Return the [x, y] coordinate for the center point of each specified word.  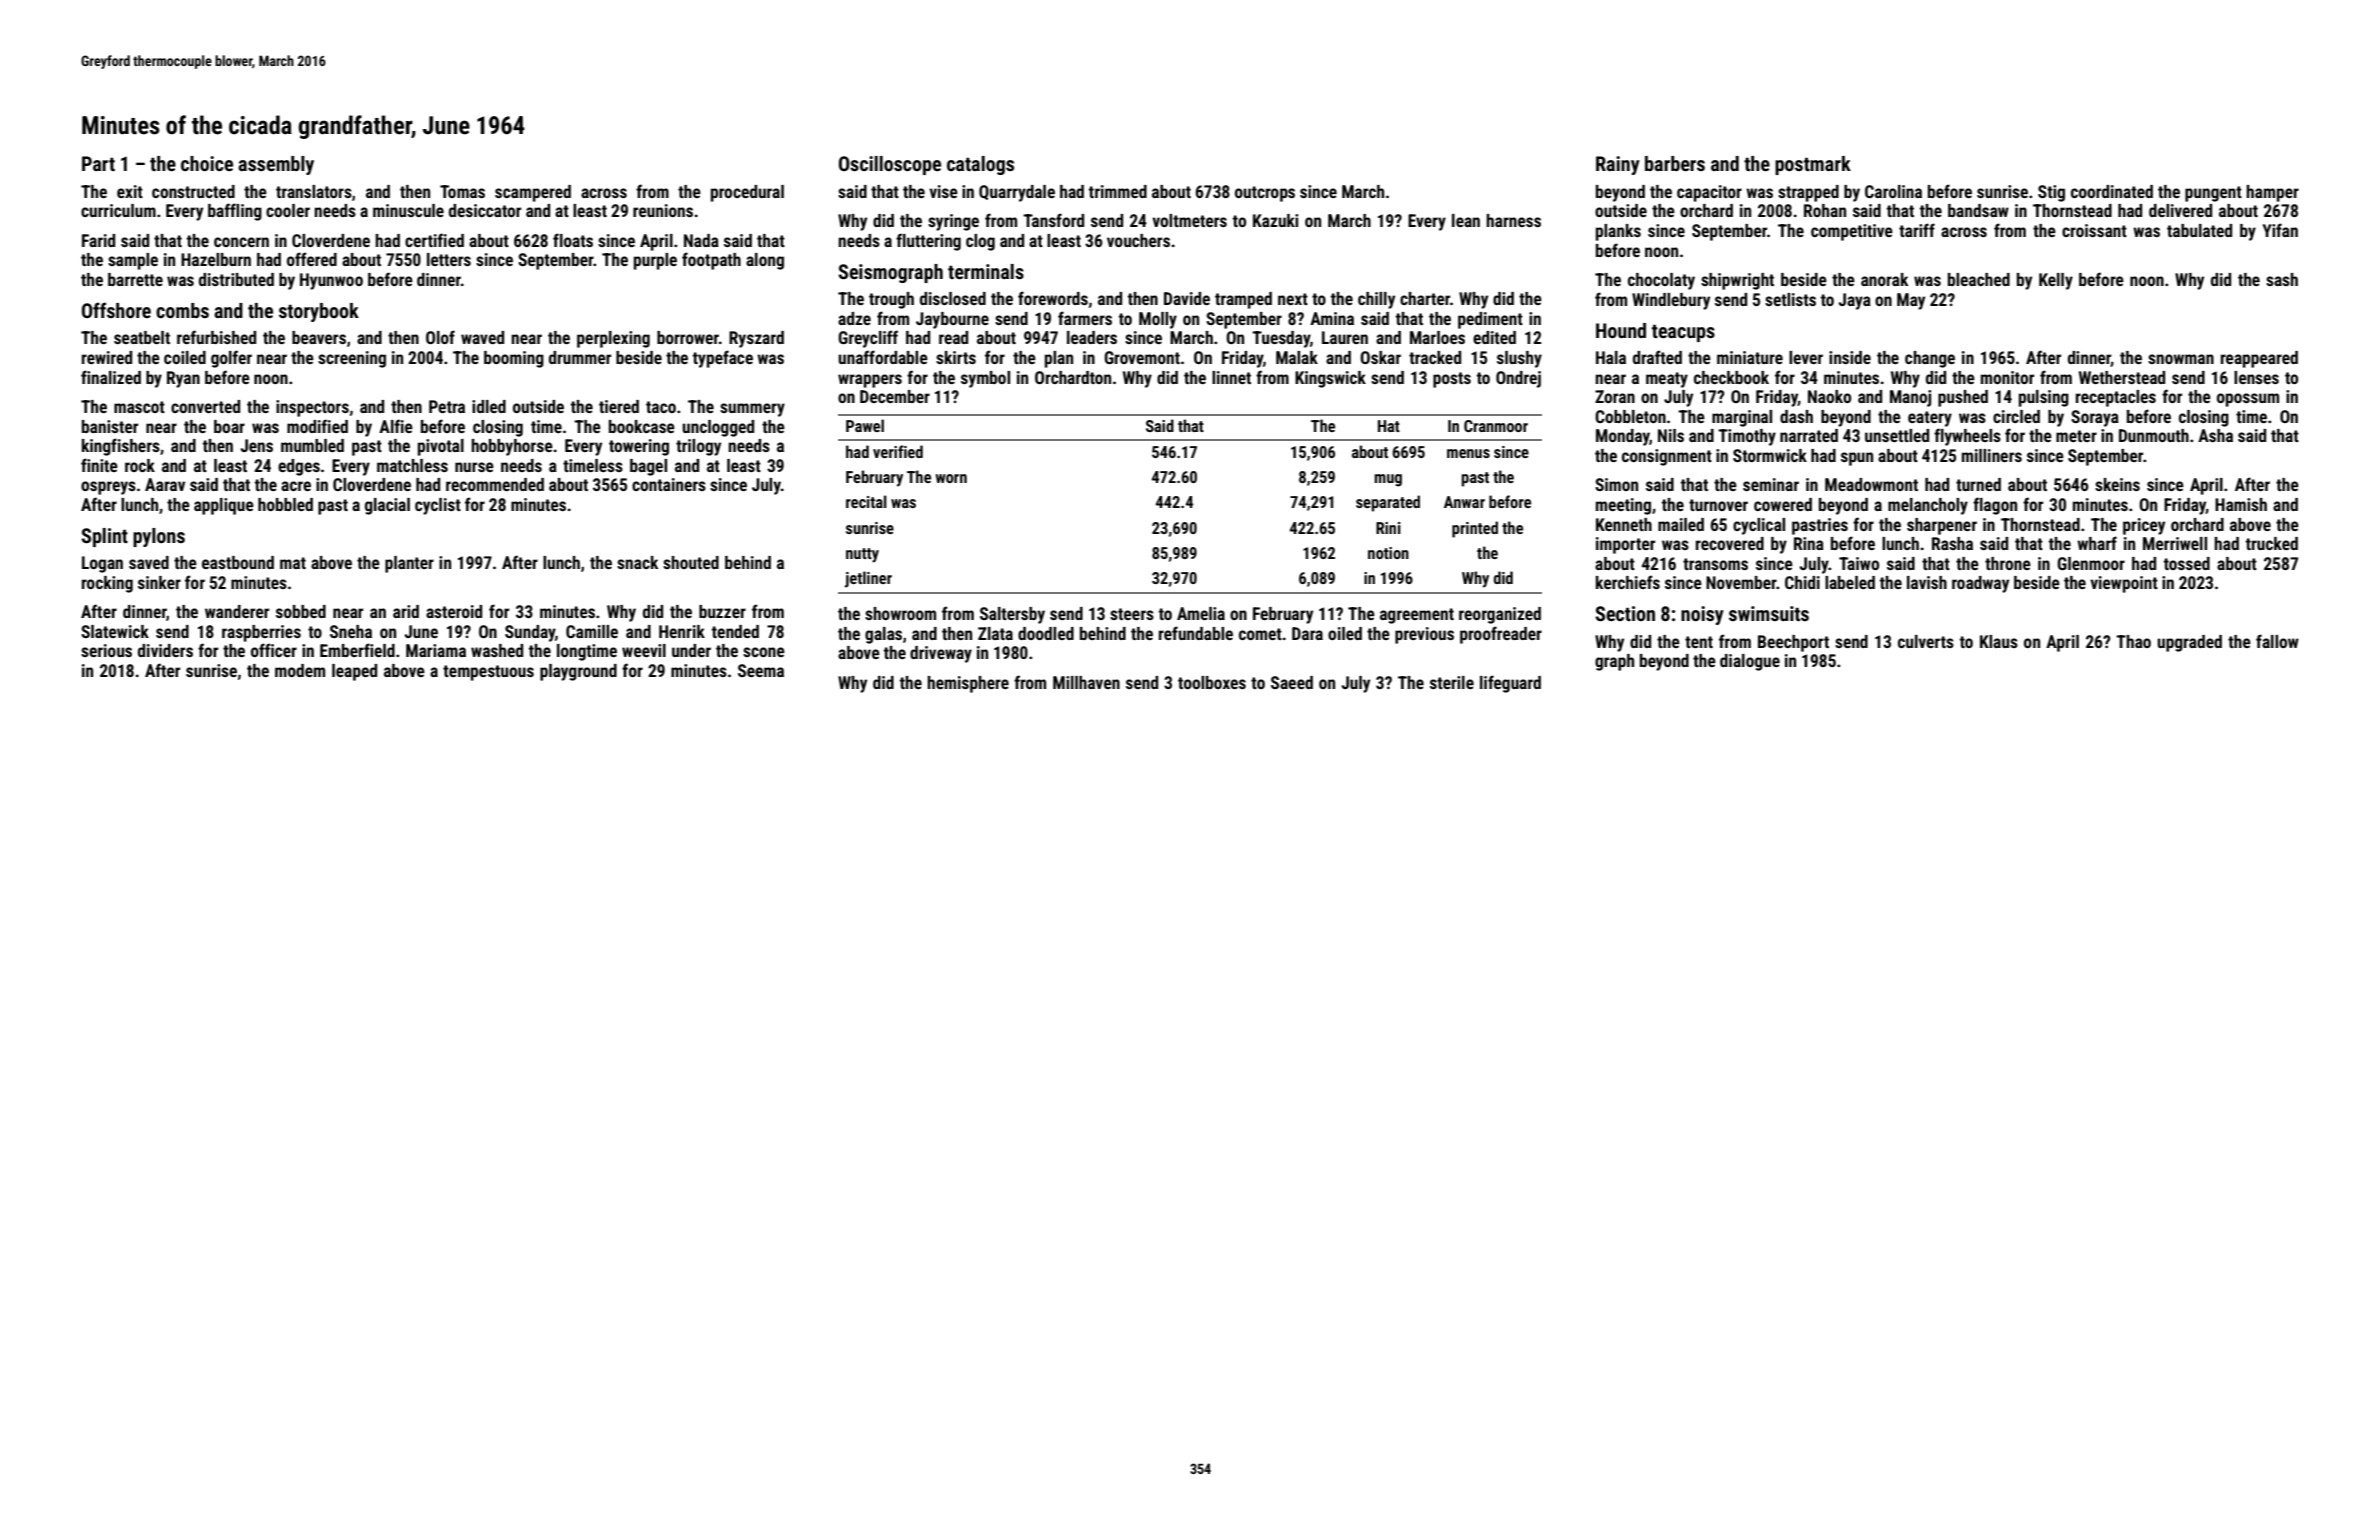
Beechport [1793, 643]
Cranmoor [1496, 426]
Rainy [1618, 165]
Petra [447, 406]
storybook [319, 312]
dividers [165, 650]
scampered [533, 193]
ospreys [108, 488]
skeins [2117, 484]
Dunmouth [2154, 435]
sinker [159, 582]
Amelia [1201, 613]
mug [1388, 480]
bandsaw [1978, 210]
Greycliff [868, 339]
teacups [1683, 333]
